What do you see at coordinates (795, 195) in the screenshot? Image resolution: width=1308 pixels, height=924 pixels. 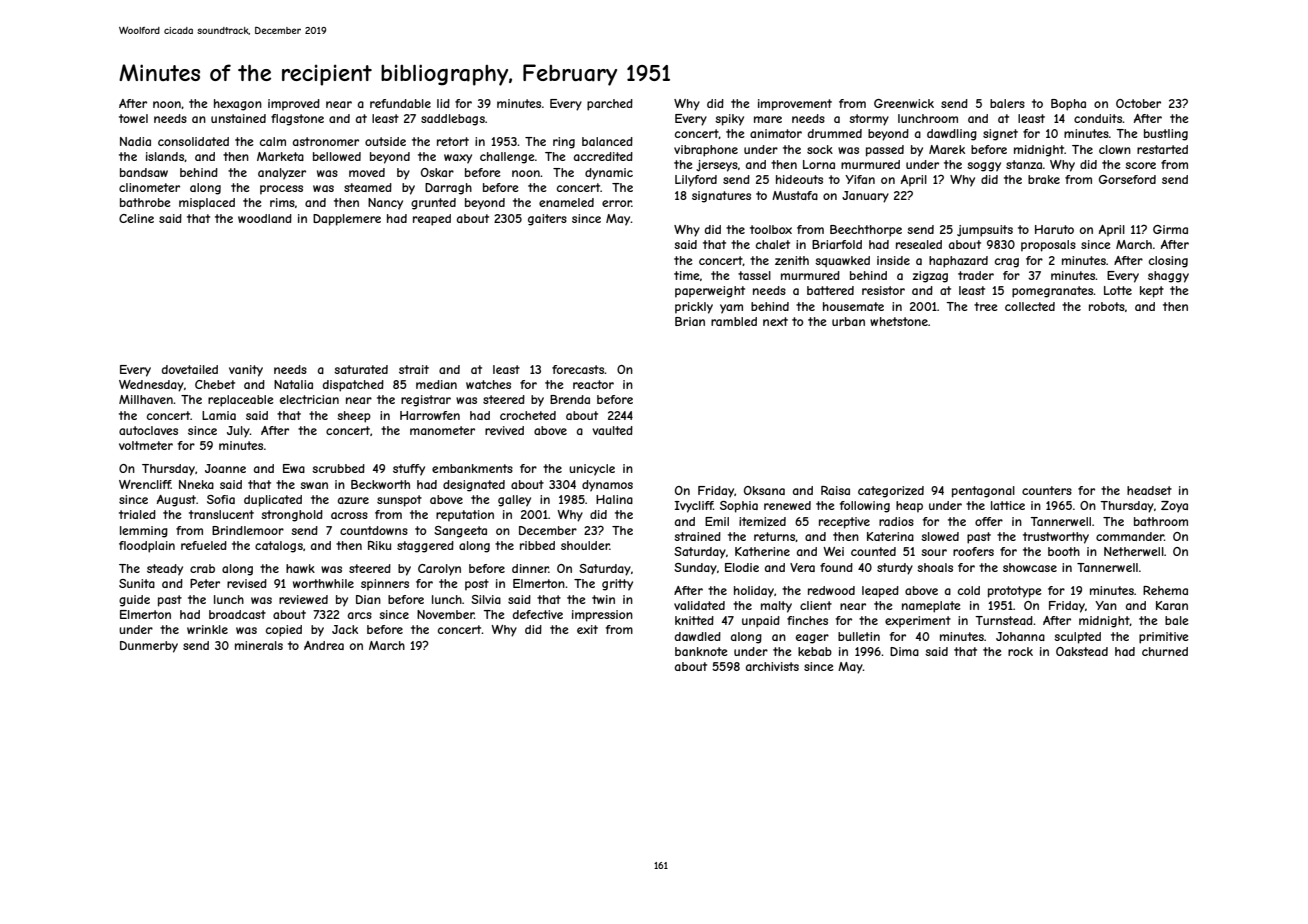 I see `Mustafa` at bounding box center [795, 195].
